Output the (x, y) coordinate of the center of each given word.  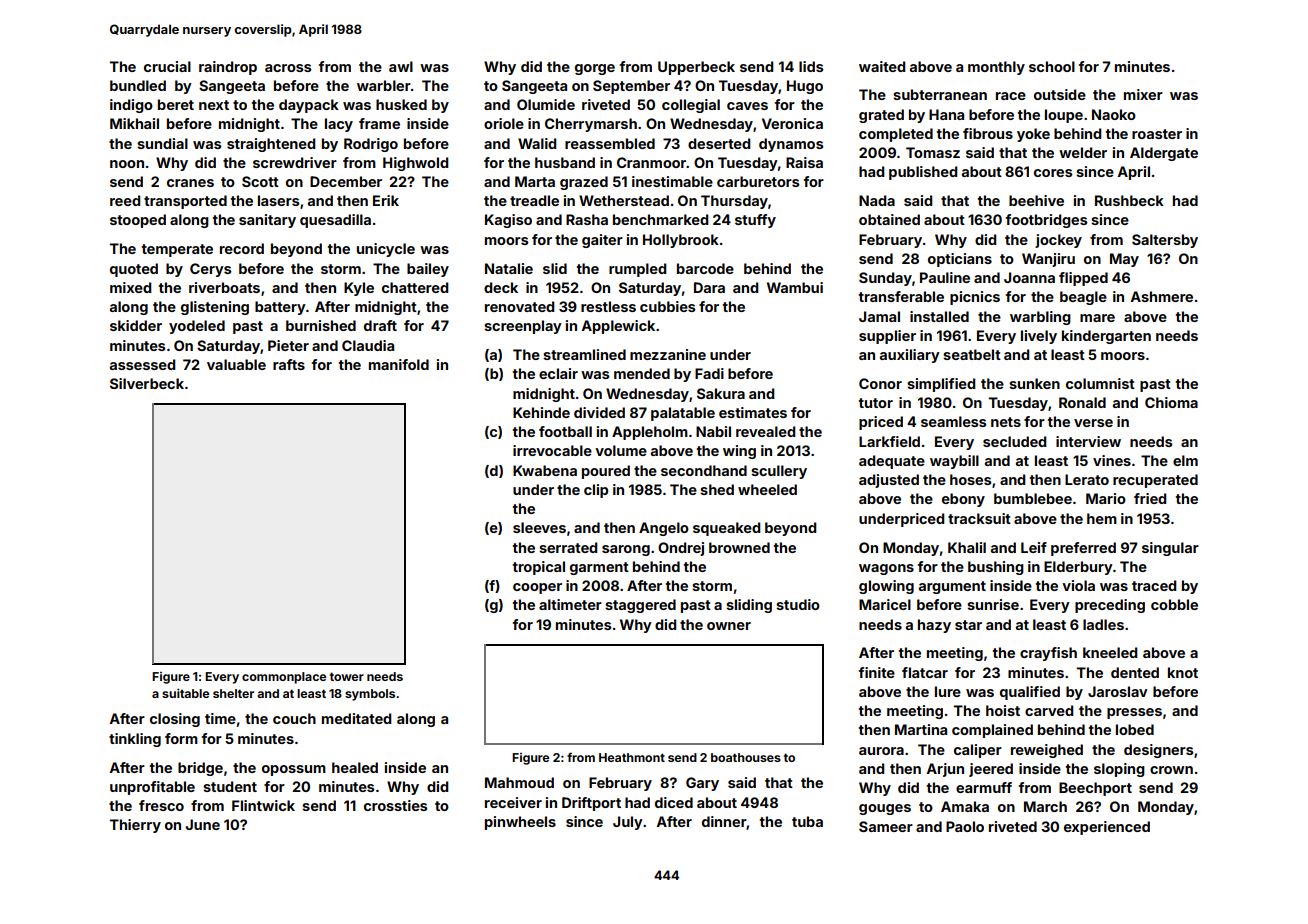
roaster (1157, 134)
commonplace (284, 678)
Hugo (805, 87)
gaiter (602, 241)
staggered (640, 606)
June (203, 824)
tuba (807, 821)
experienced (1107, 828)
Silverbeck (147, 383)
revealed (765, 431)
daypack (309, 106)
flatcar (925, 672)
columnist (1100, 383)
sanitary (267, 221)
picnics (975, 298)
